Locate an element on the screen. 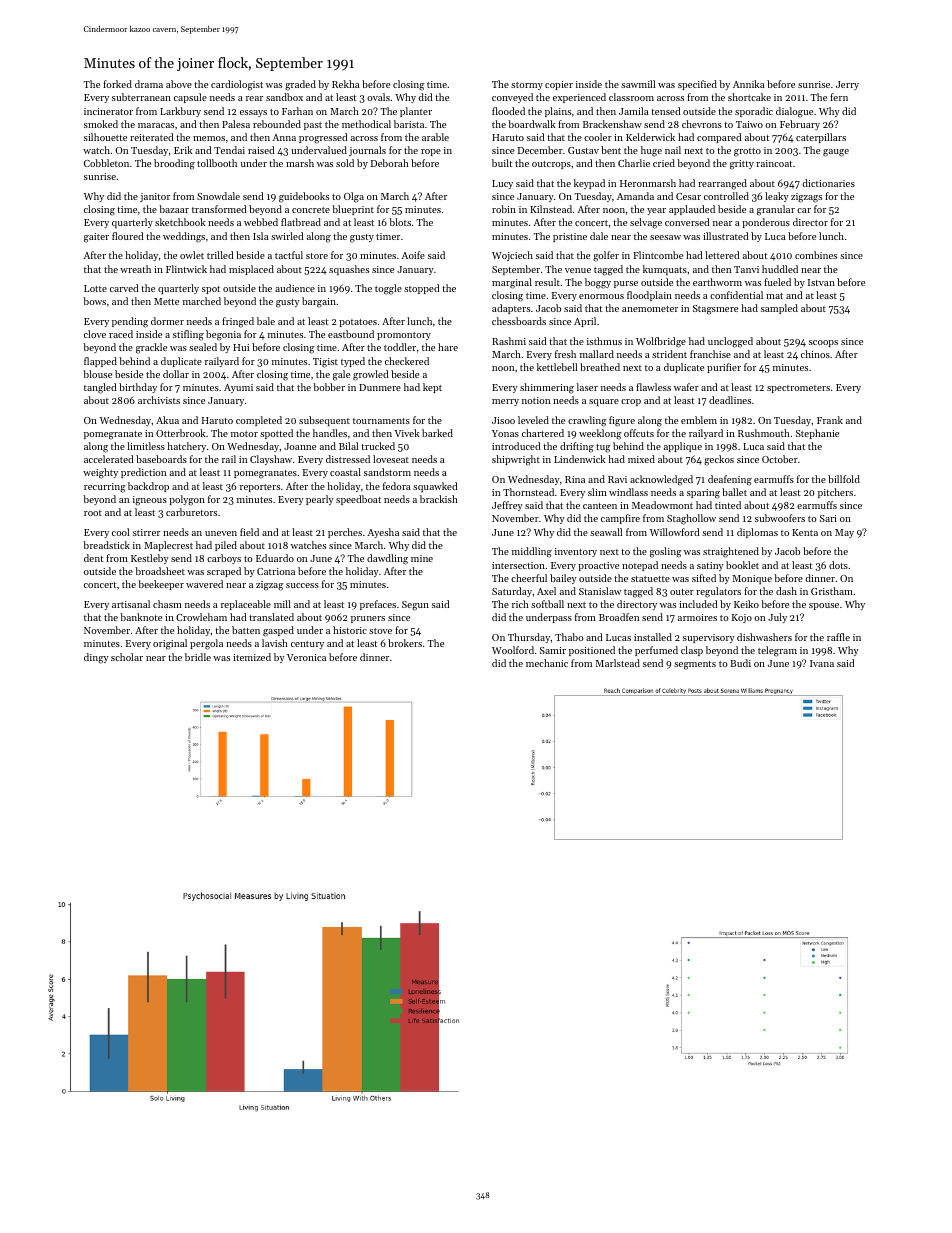 The image size is (952, 1233). Willowford is located at coordinates (675, 532).
